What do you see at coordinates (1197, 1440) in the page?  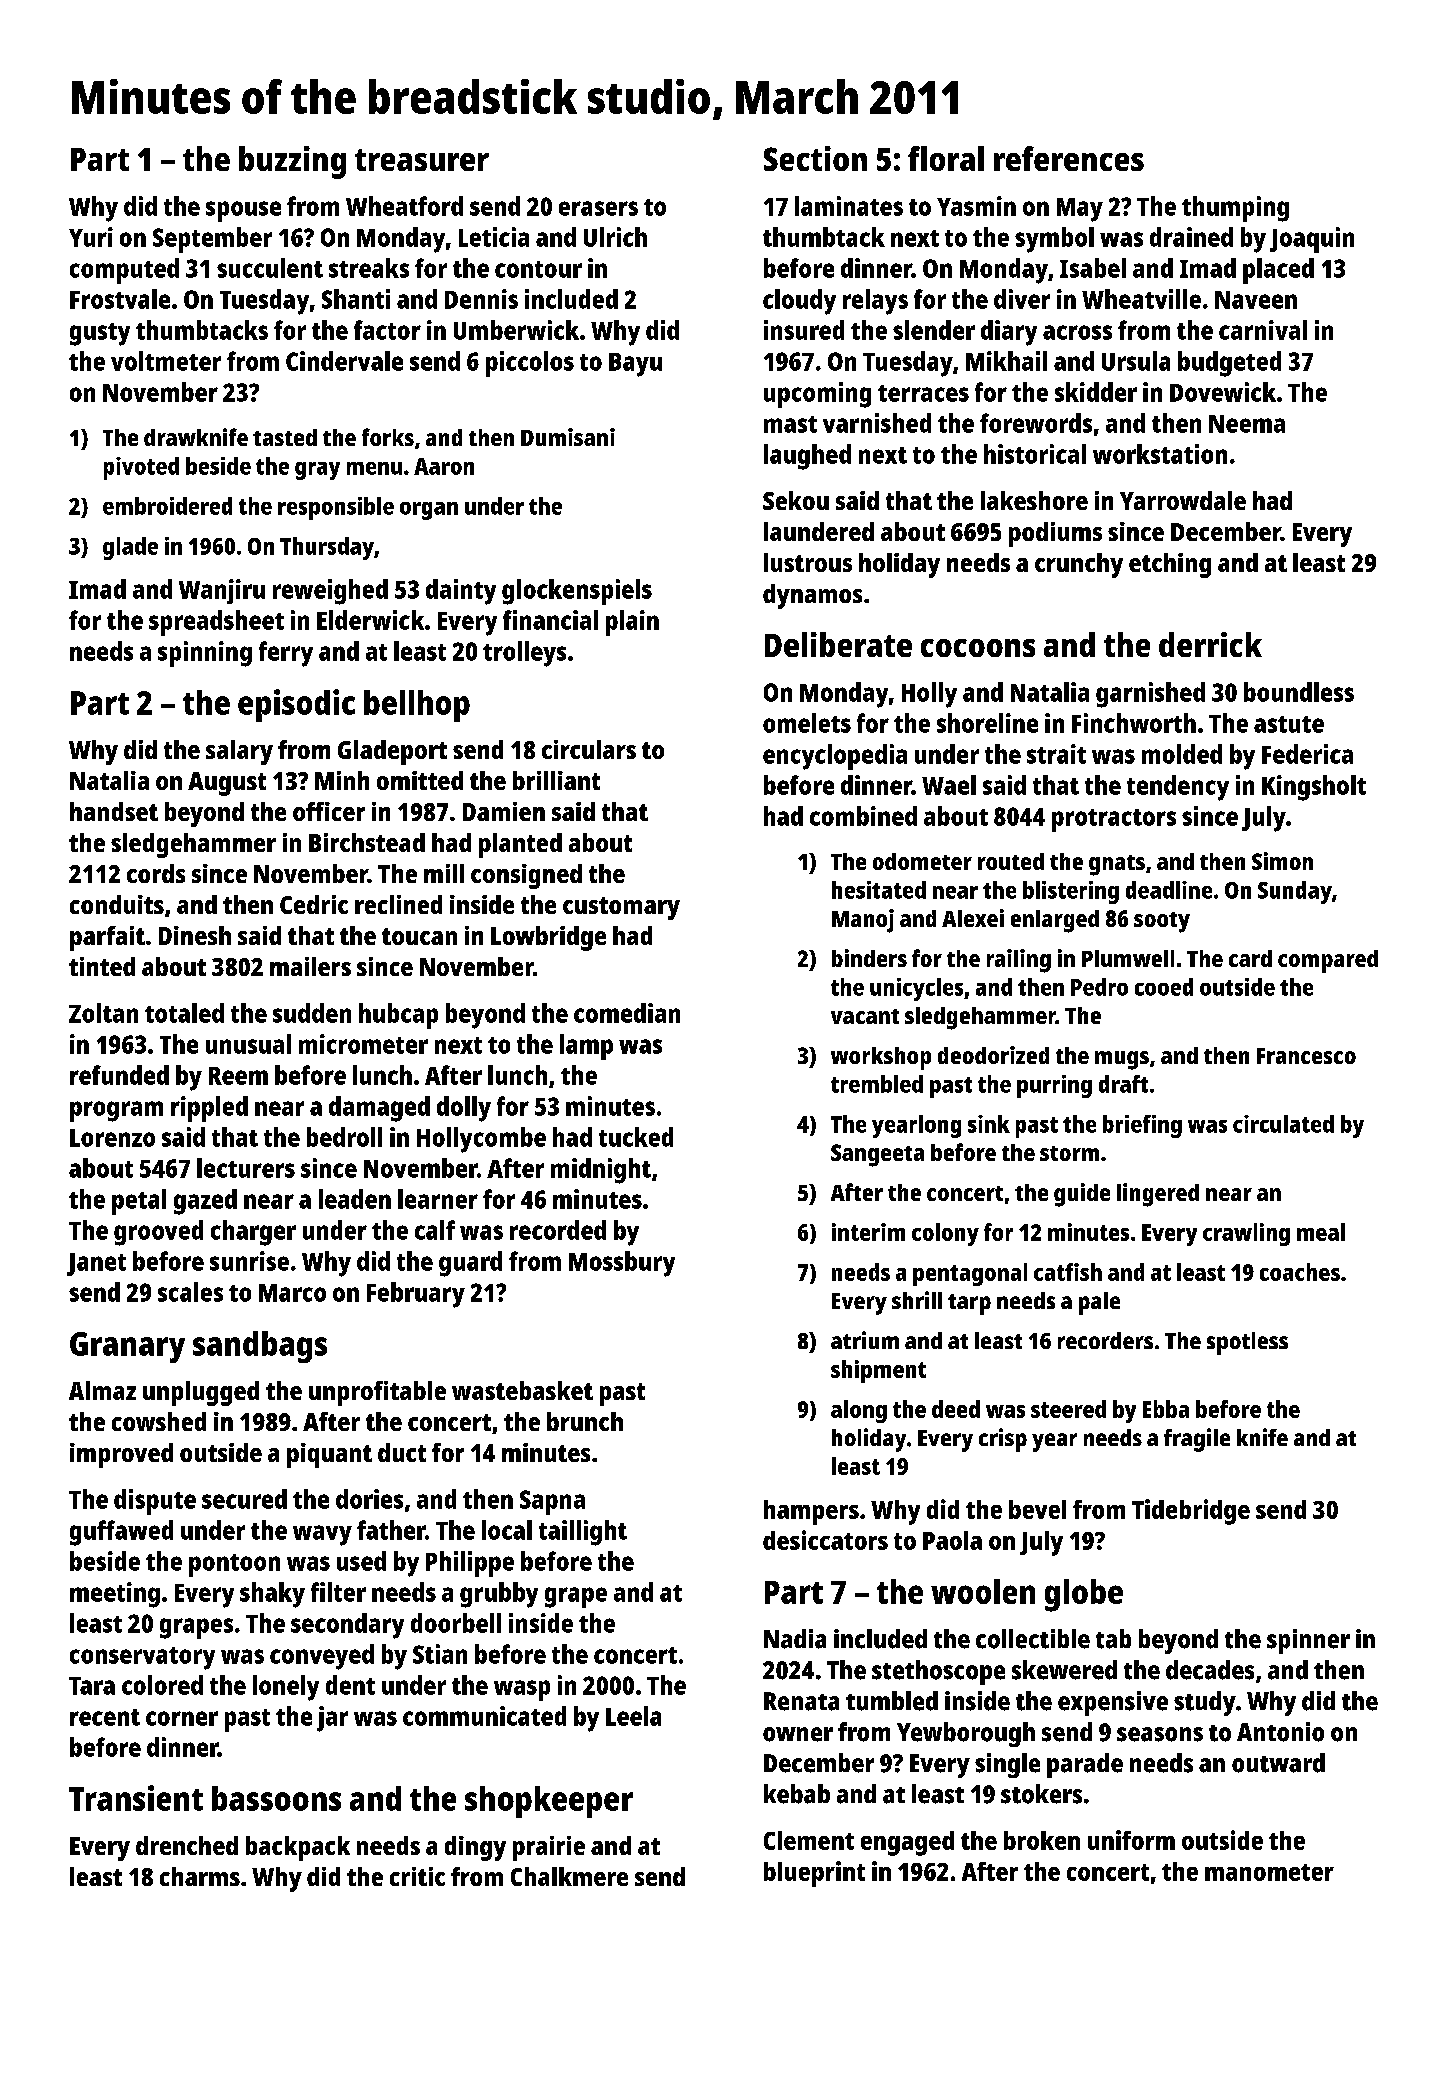 I see `fragile` at bounding box center [1197, 1440].
